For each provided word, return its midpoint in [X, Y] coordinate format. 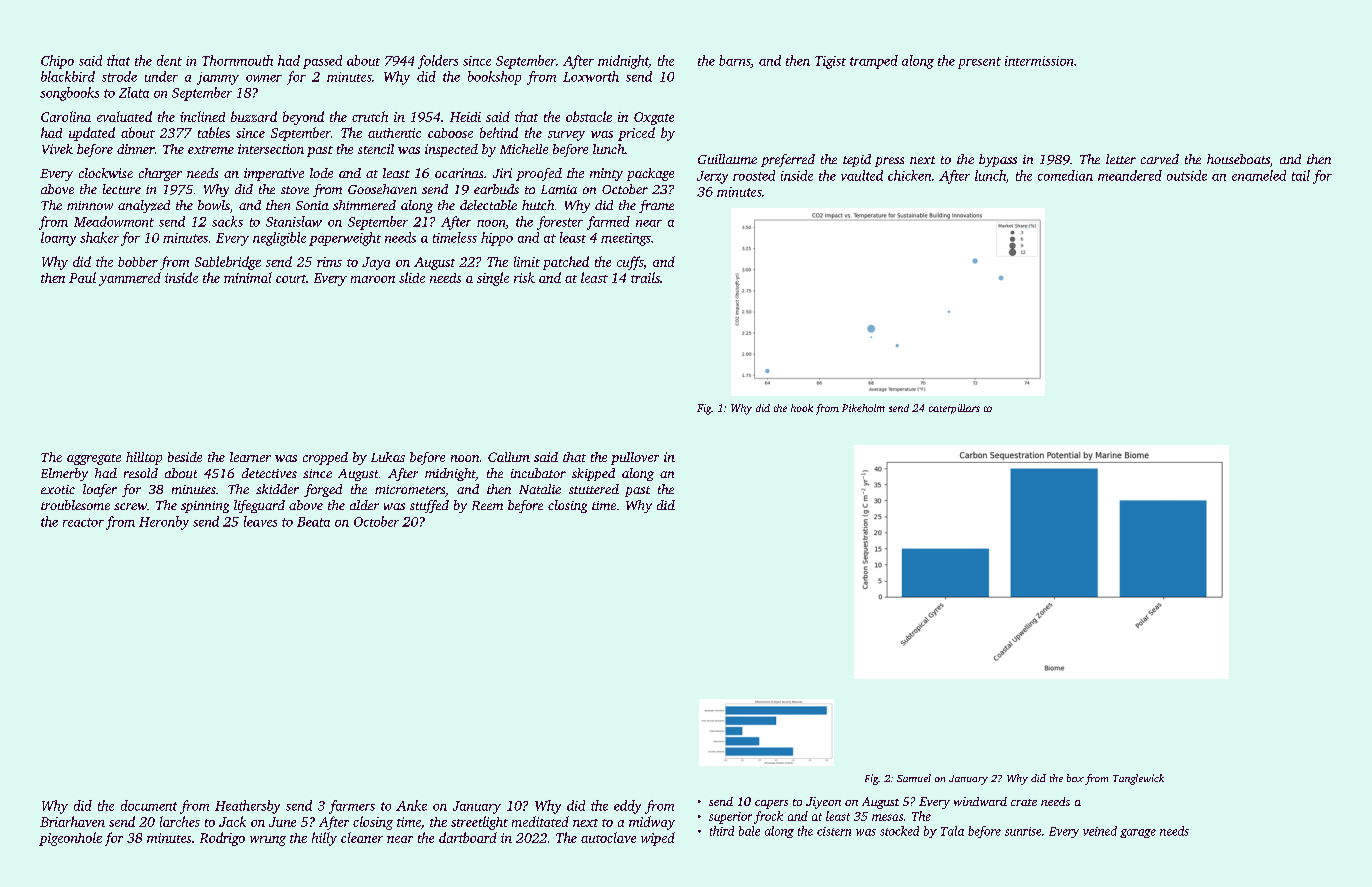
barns [735, 61]
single [493, 279]
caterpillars [954, 409]
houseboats [1238, 159]
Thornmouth [237, 60]
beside [185, 457]
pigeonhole [70, 839]
